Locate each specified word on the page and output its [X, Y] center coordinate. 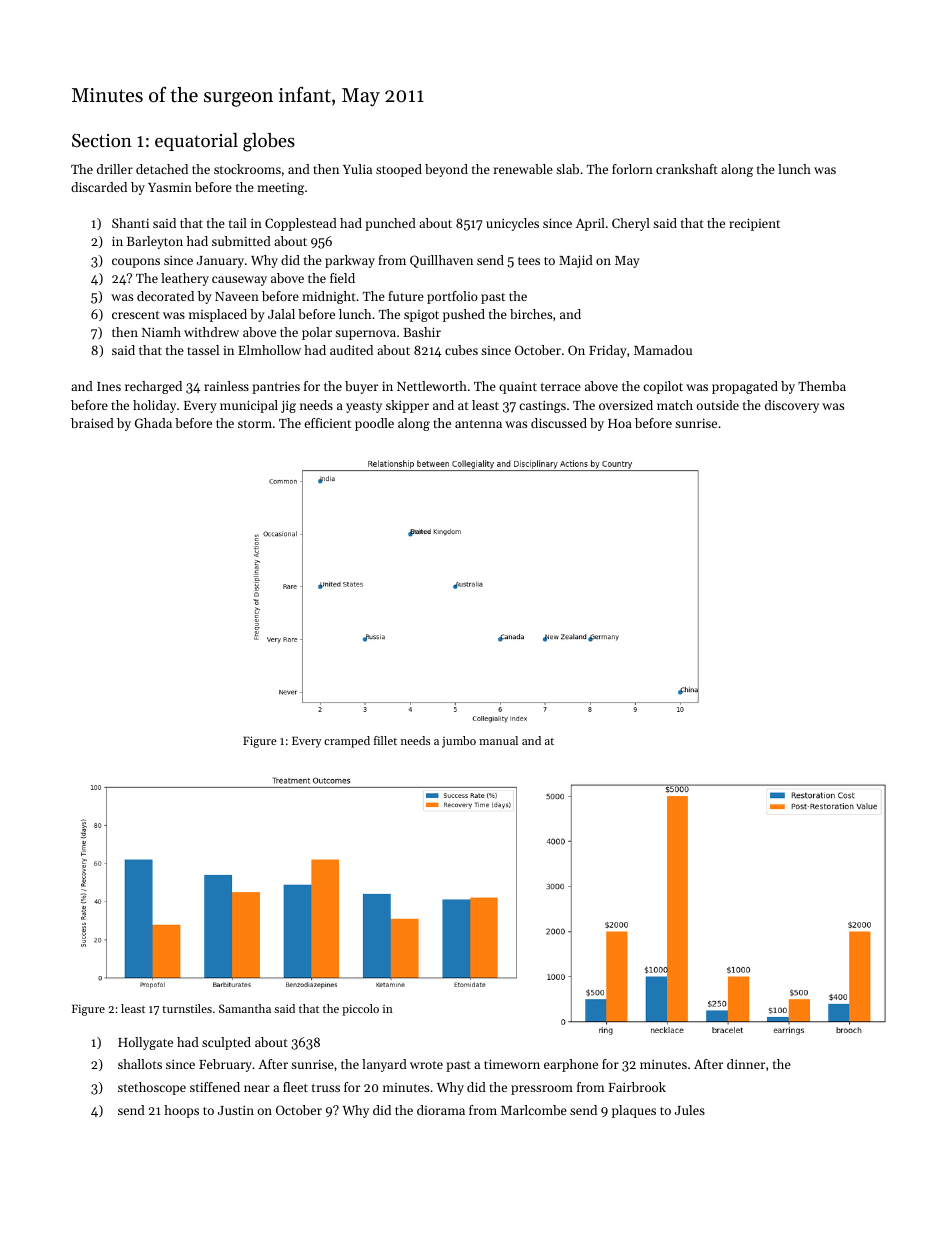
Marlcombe [534, 1110]
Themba [822, 386]
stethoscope [152, 1088]
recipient [754, 224]
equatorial [196, 142]
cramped [347, 742]
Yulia [357, 169]
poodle [374, 424]
